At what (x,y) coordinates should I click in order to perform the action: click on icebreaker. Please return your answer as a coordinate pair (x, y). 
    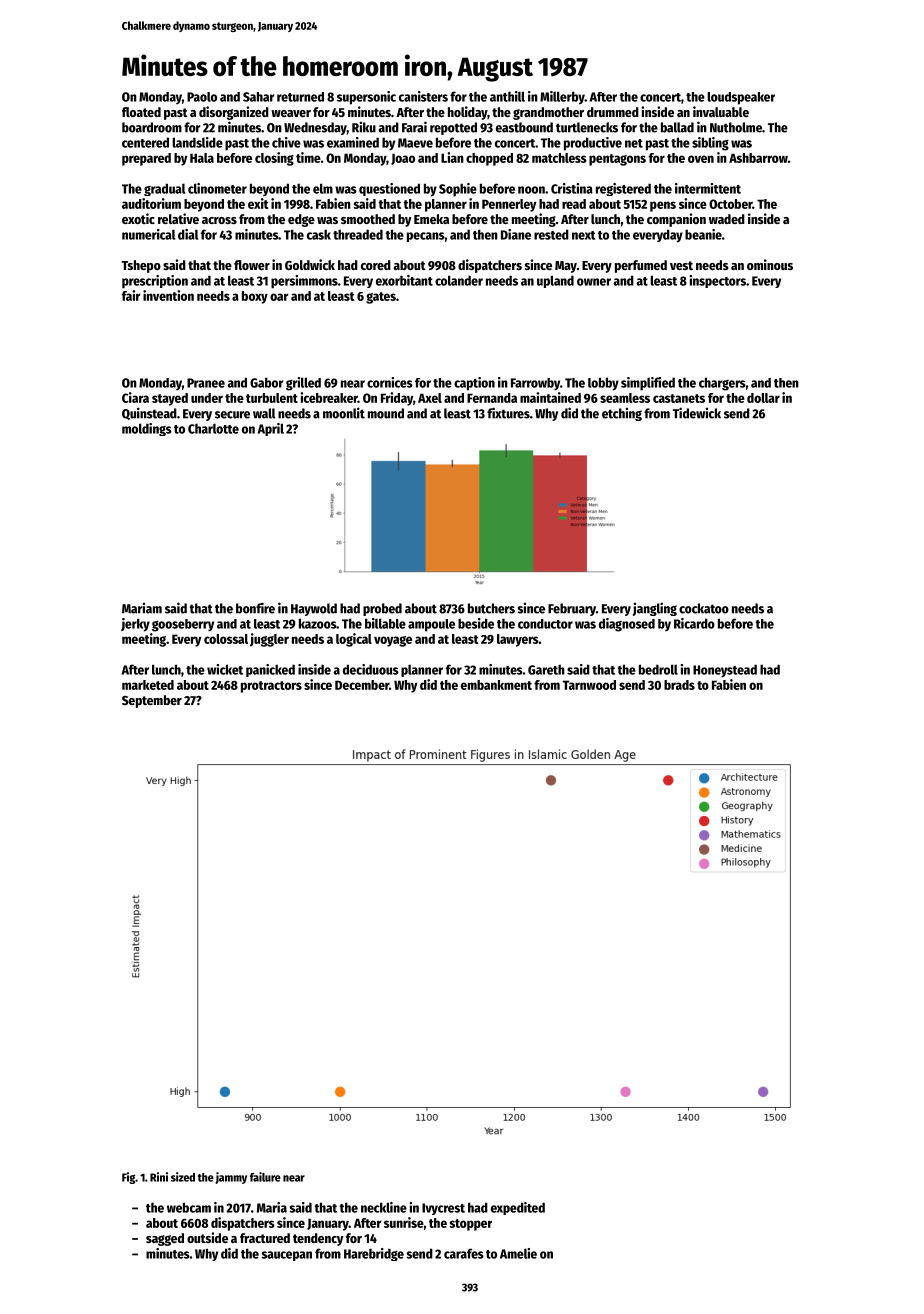
    Looking at the image, I should click on (329, 397).
